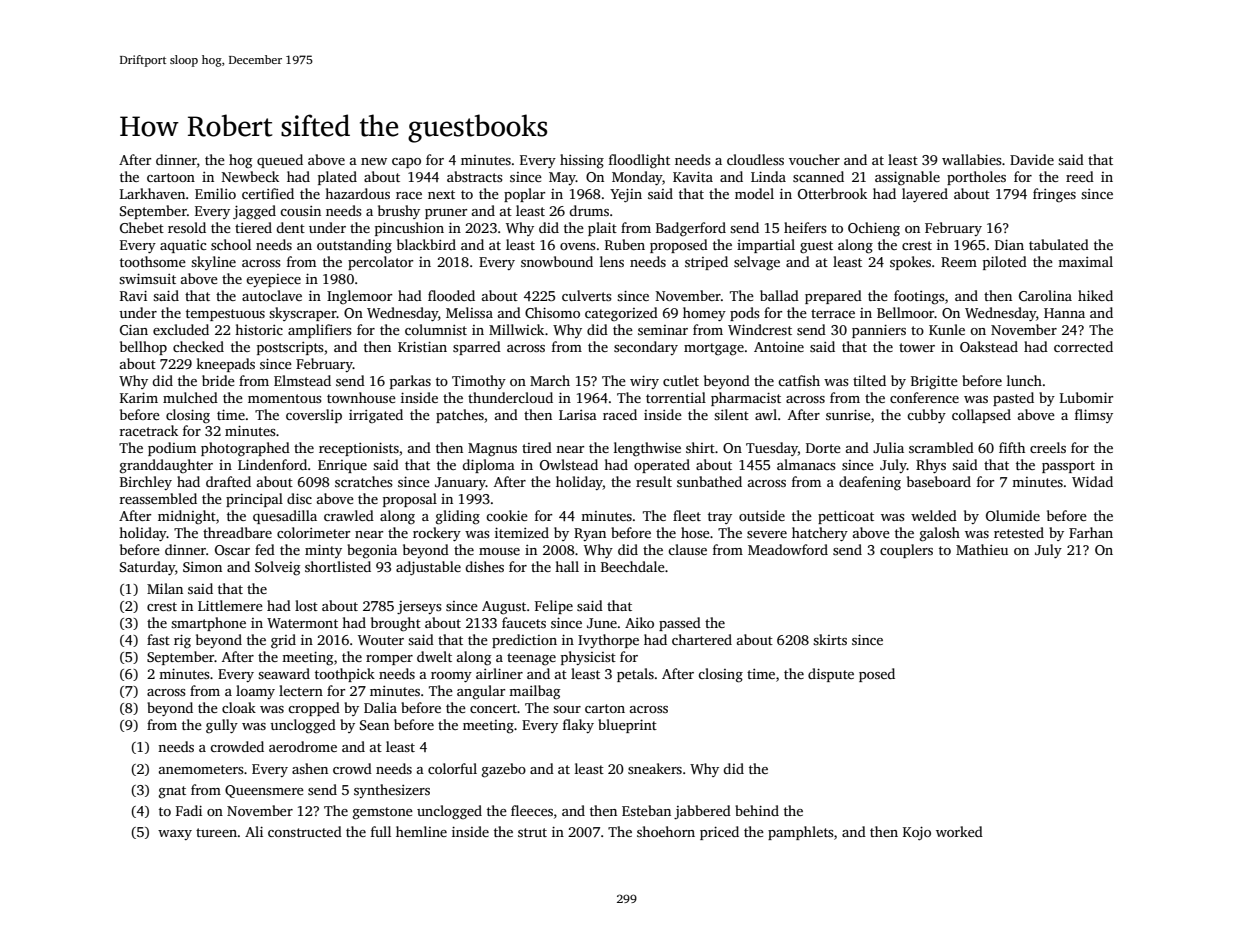  Describe the element at coordinates (230, 605) in the image. I see `Littlemere` at that location.
